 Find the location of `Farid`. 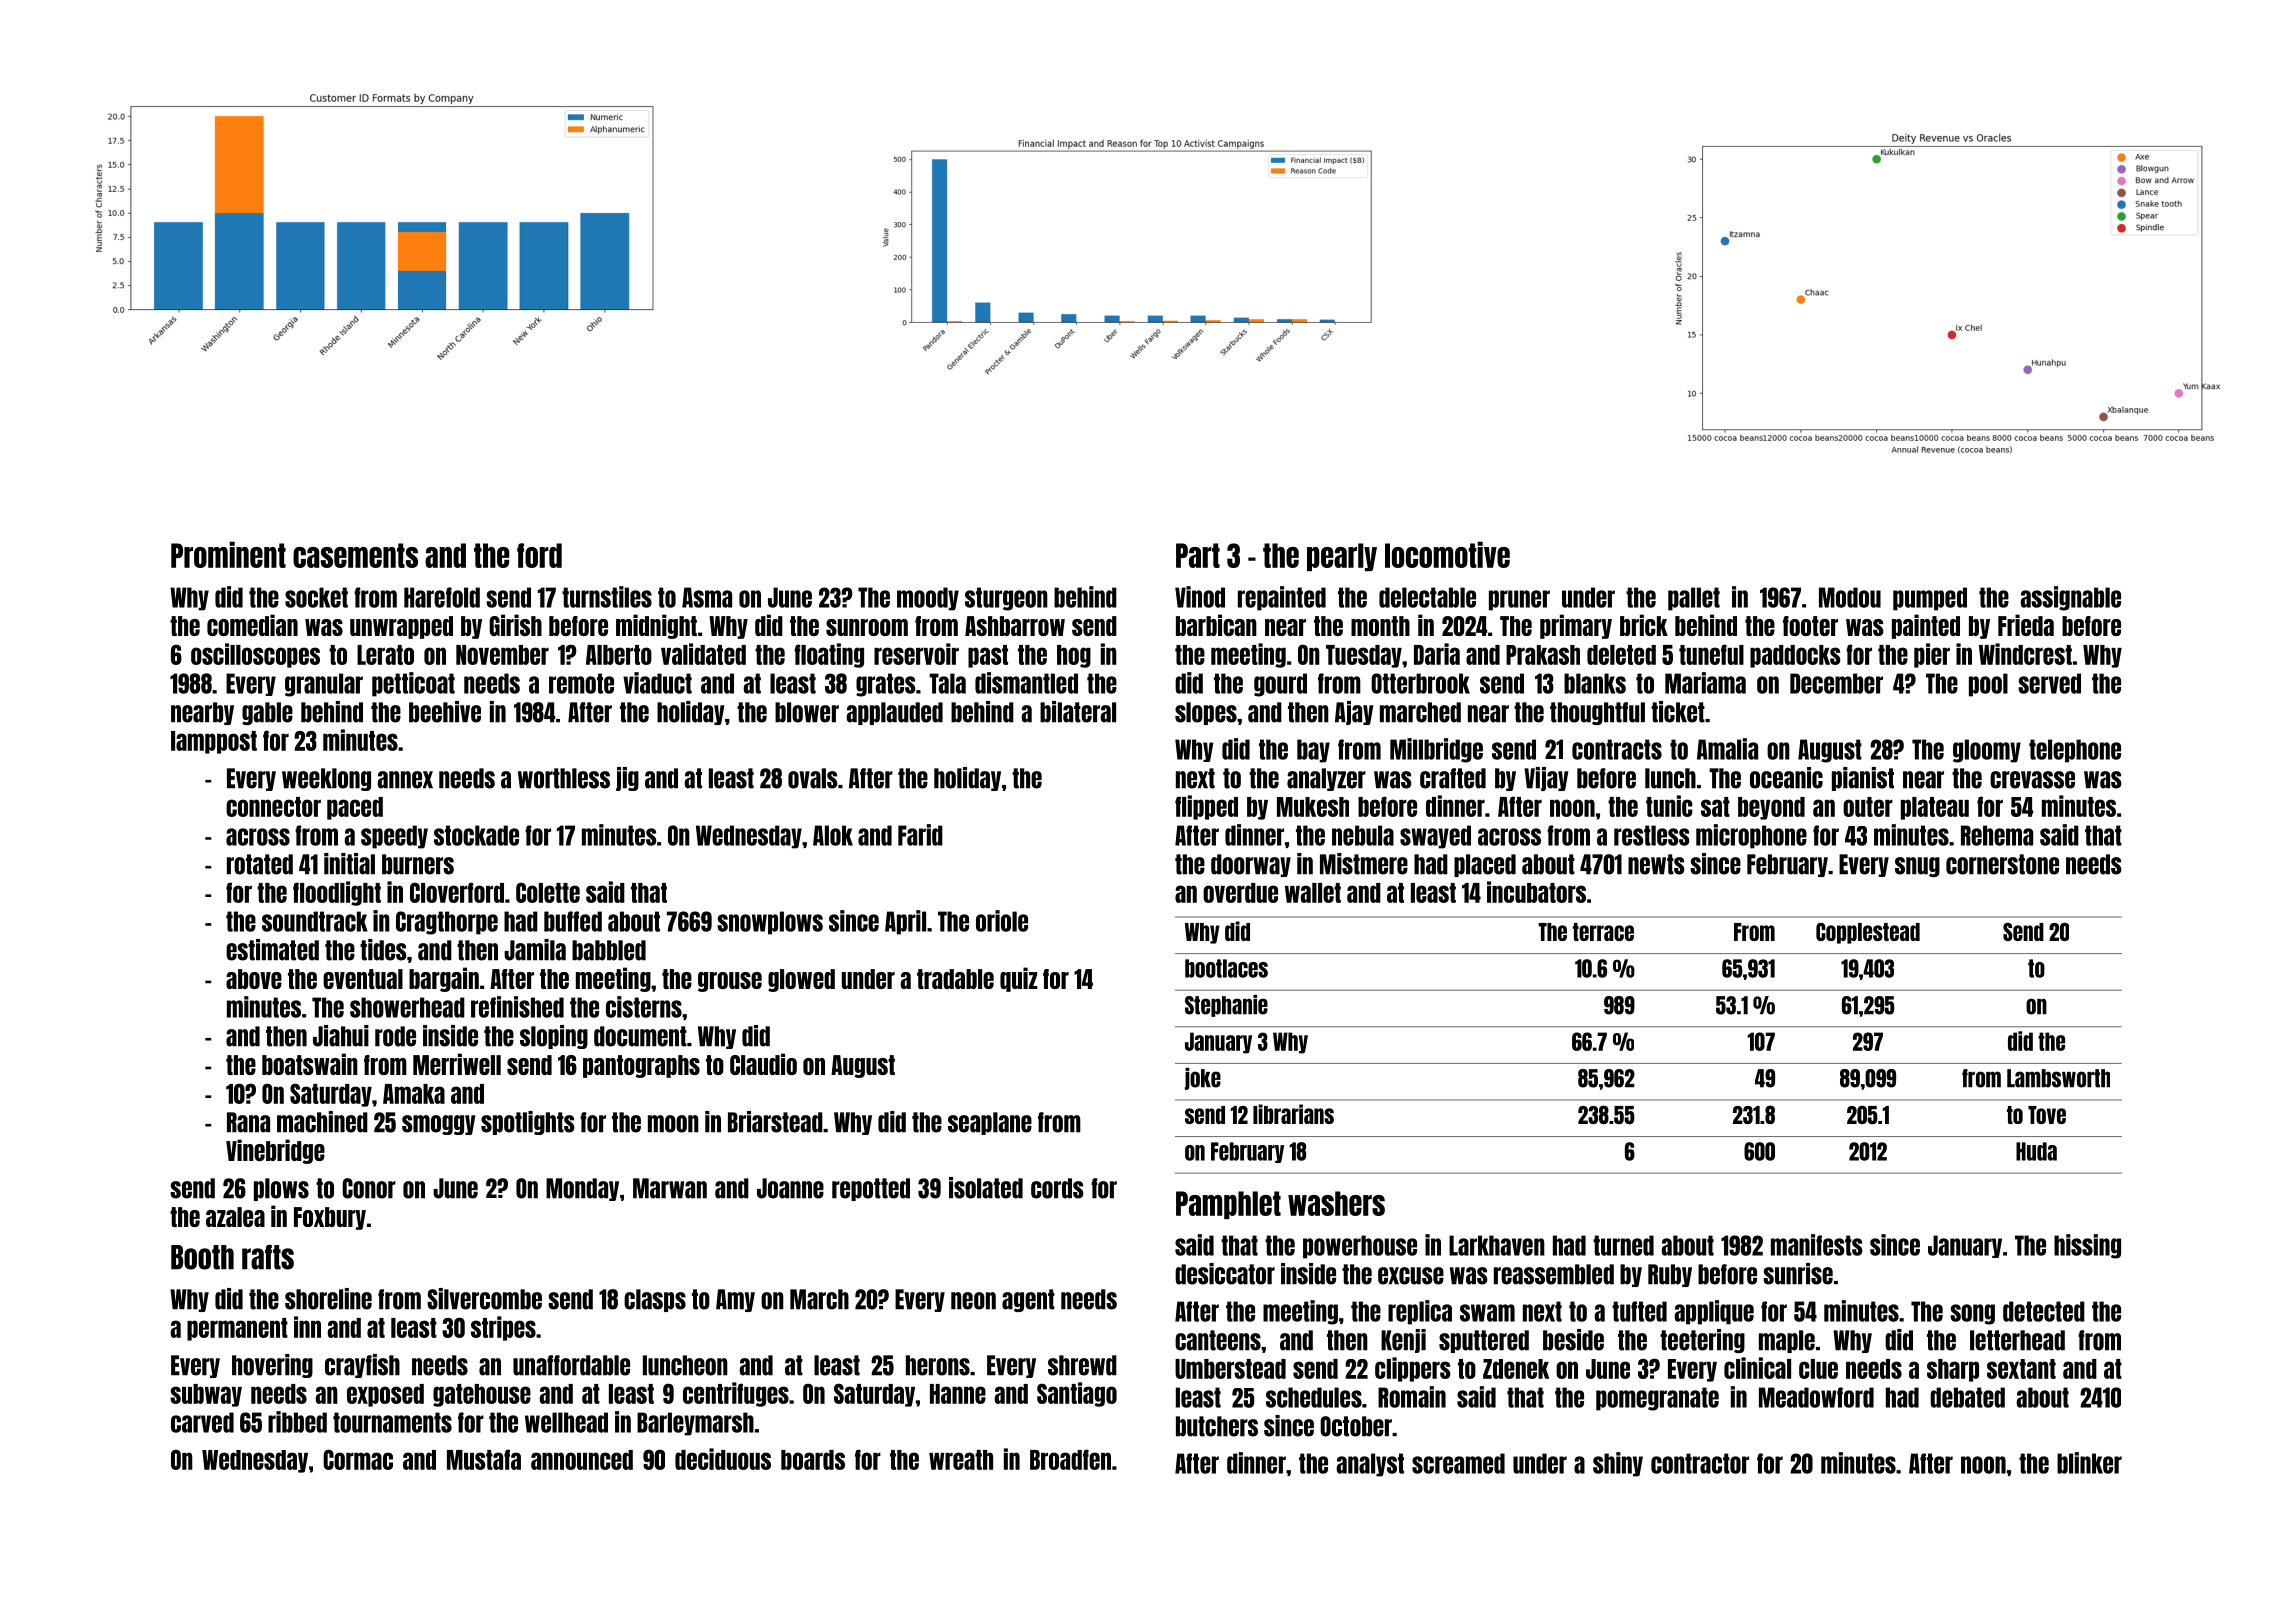

Farid is located at coordinates (920, 835).
